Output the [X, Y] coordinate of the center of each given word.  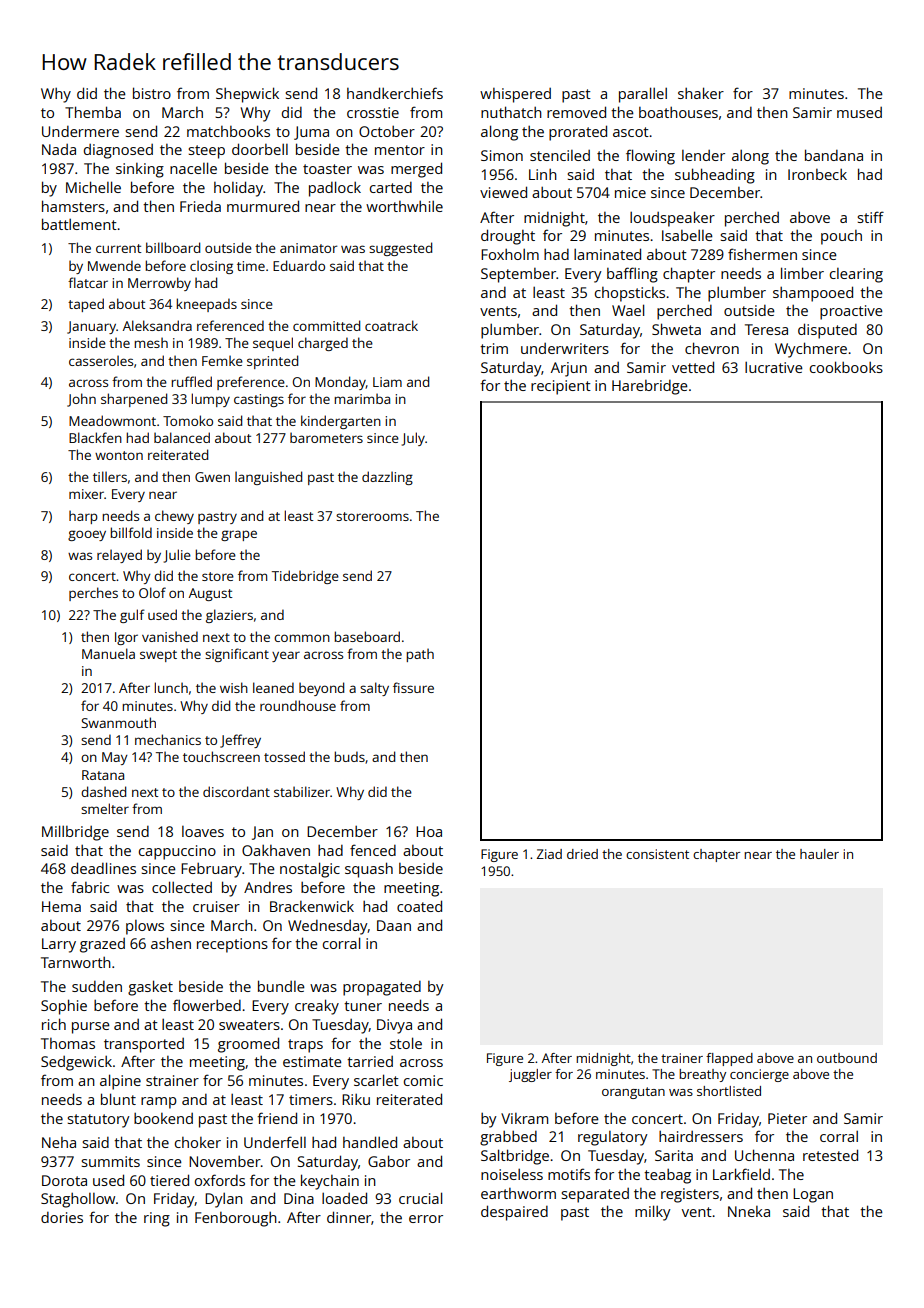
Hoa [429, 831]
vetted [693, 367]
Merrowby [159, 284]
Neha [59, 1142]
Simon [502, 155]
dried [582, 854]
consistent [657, 854]
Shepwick [247, 95]
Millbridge [75, 833]
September [518, 275]
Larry [59, 945]
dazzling [387, 478]
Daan [394, 925]
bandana [834, 155]
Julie [177, 556]
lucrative [774, 367]
